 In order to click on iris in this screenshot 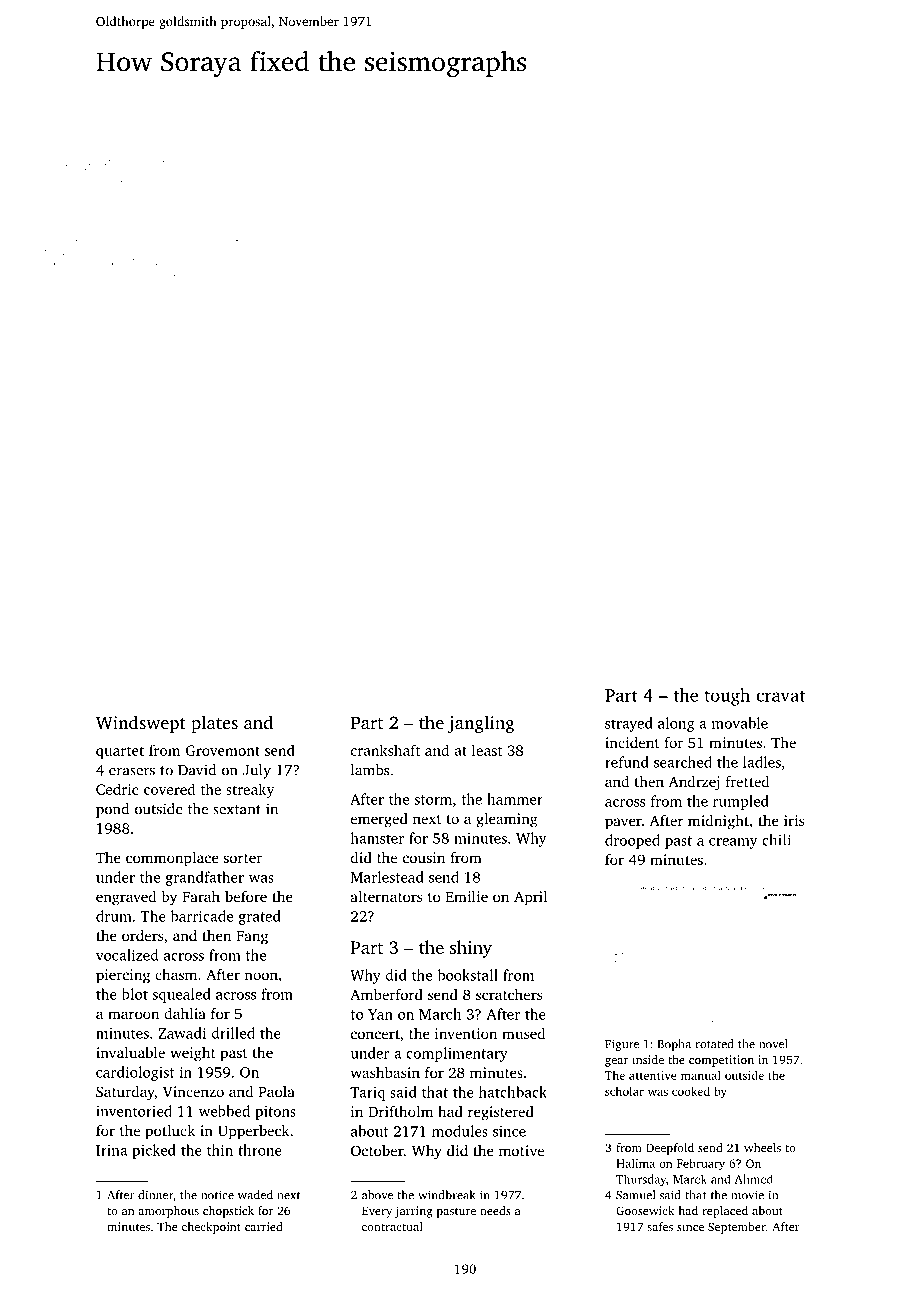, I will do `click(794, 820)`.
